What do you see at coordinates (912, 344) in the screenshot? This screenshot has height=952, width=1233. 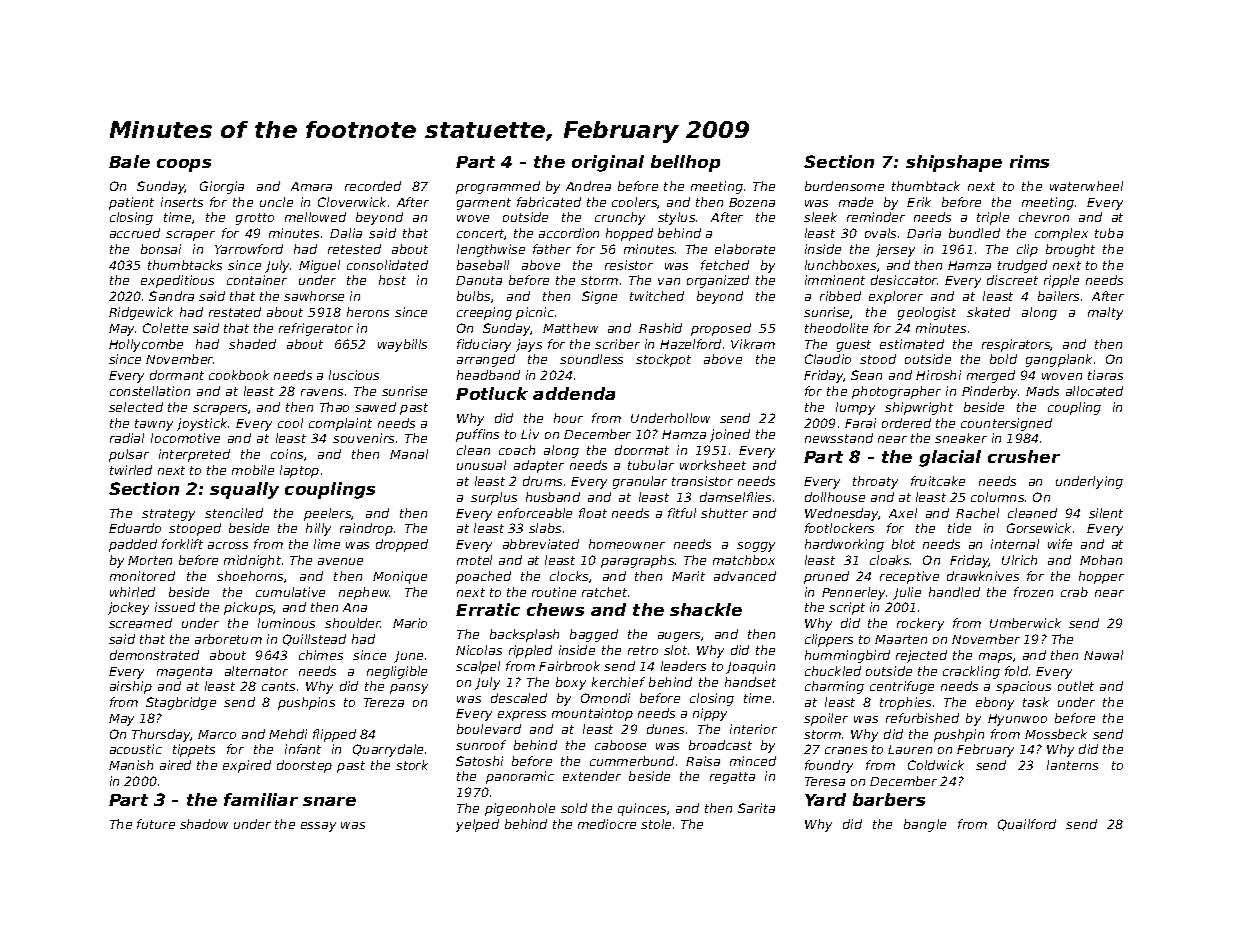 I see `estimated` at bounding box center [912, 344].
